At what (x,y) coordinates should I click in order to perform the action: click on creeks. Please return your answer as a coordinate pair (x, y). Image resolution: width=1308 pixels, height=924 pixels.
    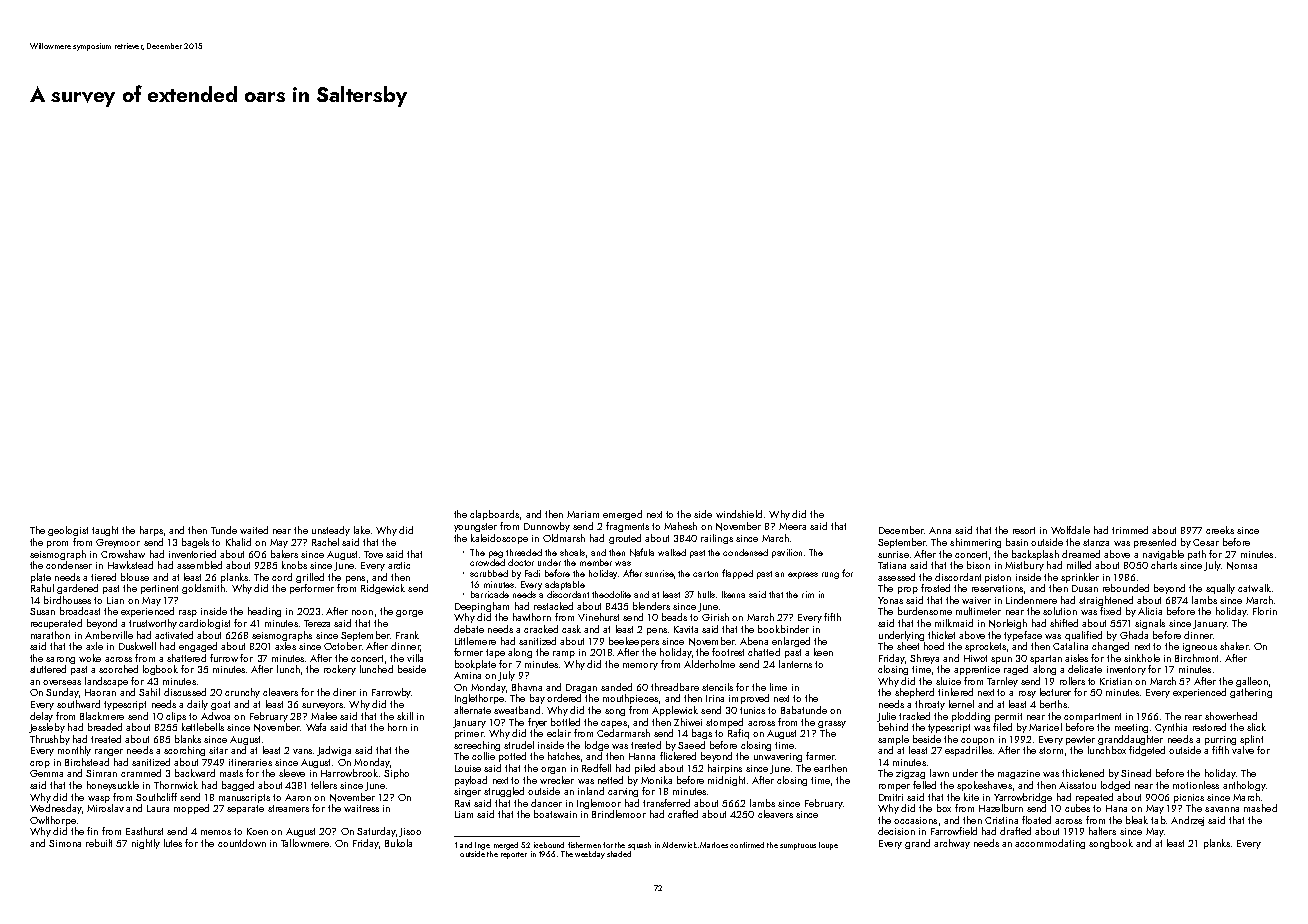
    Looking at the image, I should click on (1220, 530).
